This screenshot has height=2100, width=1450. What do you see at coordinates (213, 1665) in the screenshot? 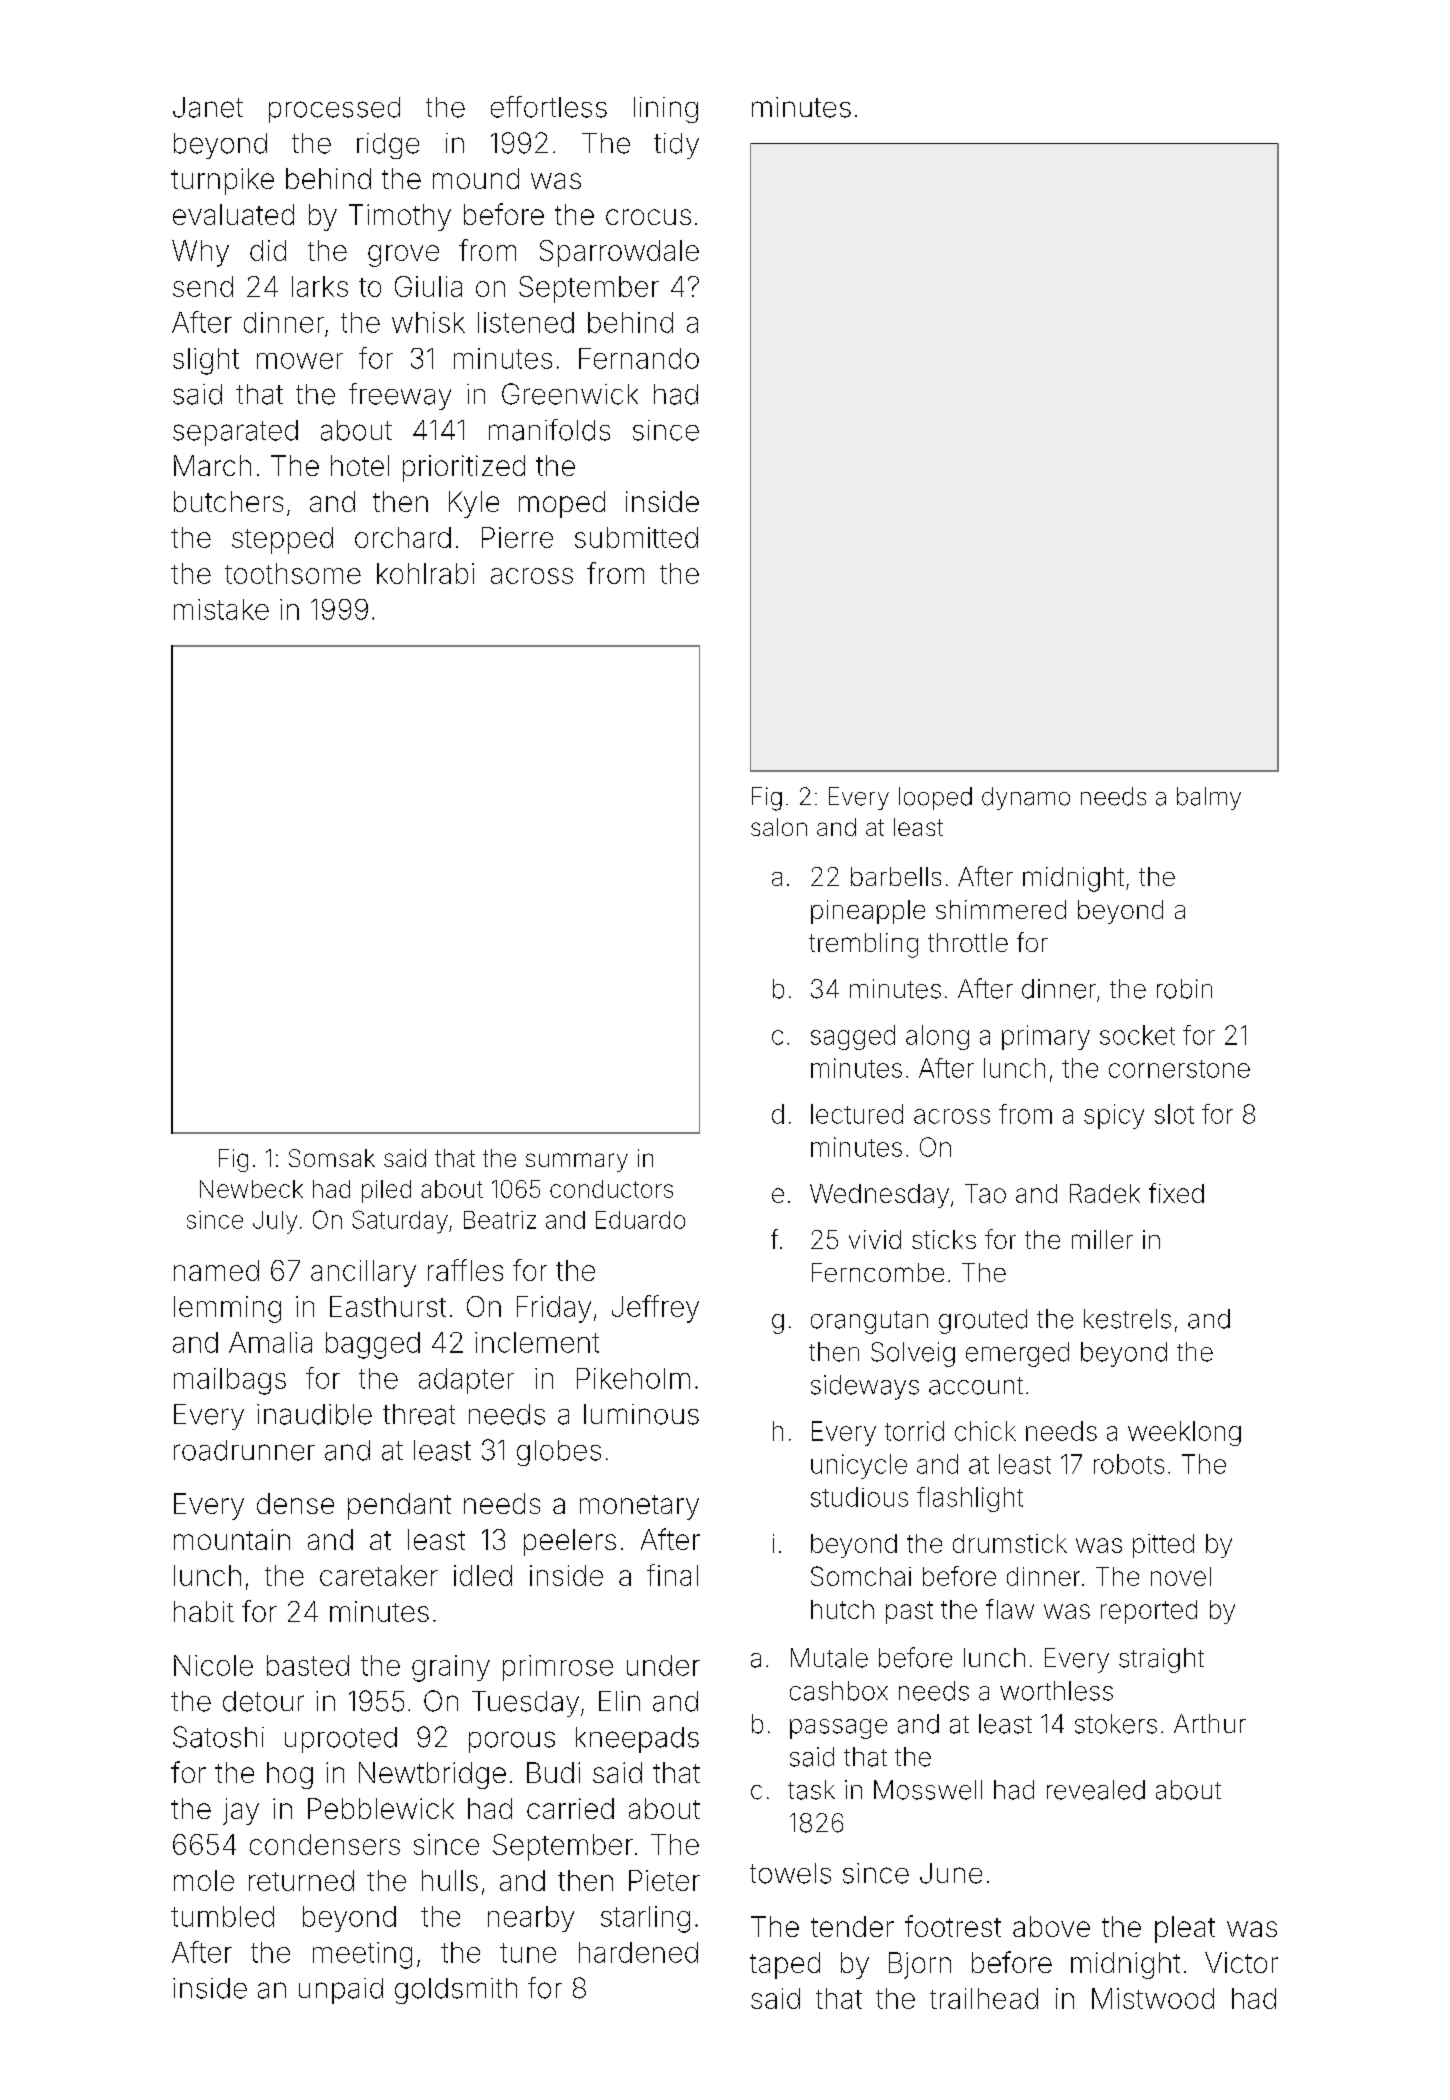
I see `Nicole` at bounding box center [213, 1665].
